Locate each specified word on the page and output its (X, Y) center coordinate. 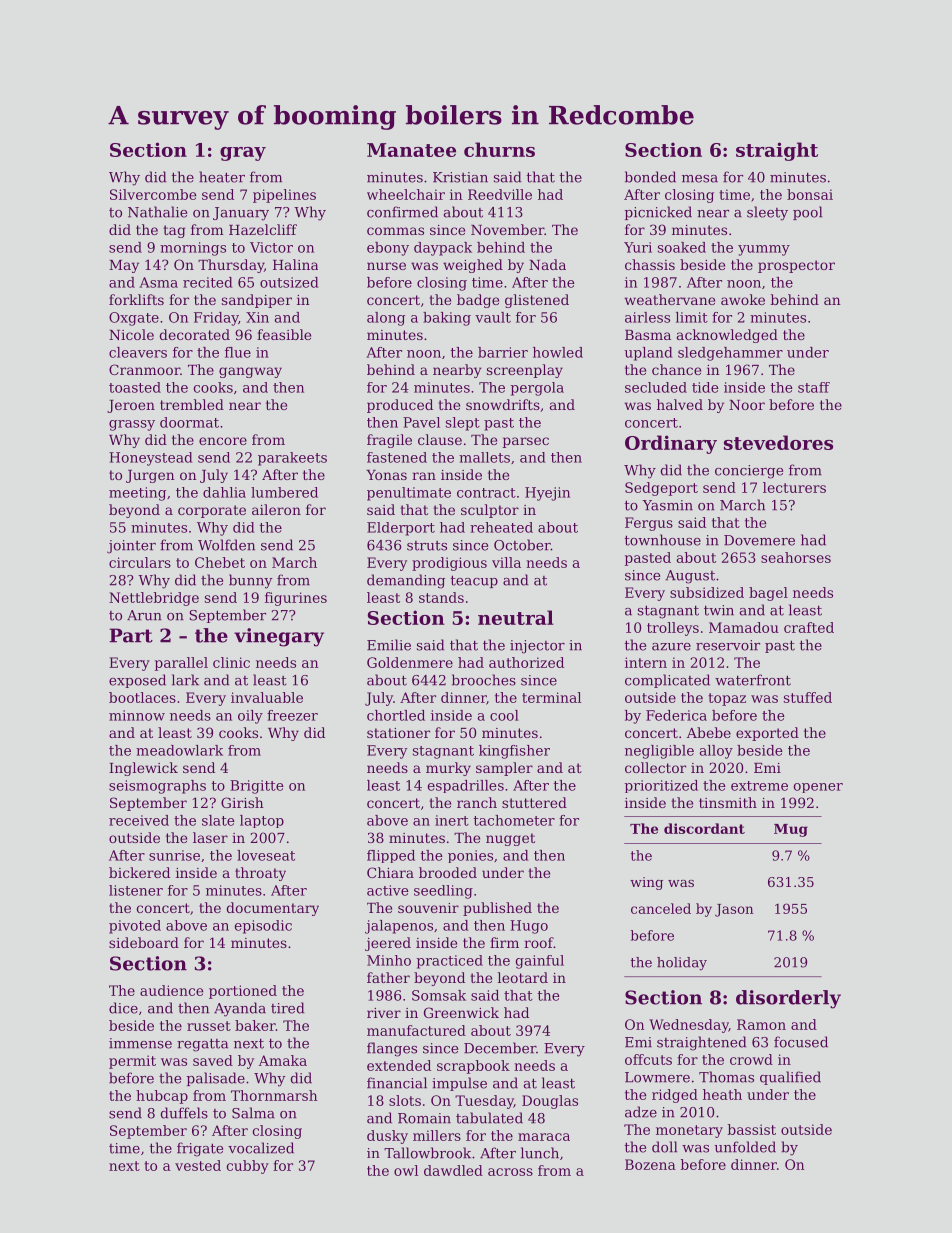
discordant (704, 828)
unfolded (745, 1147)
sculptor (490, 511)
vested (198, 1165)
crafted (809, 627)
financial (397, 1083)
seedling (443, 892)
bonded (650, 177)
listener (136, 890)
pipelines (284, 196)
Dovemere (759, 540)
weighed (473, 266)
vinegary (279, 637)
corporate (212, 511)
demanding (406, 581)
